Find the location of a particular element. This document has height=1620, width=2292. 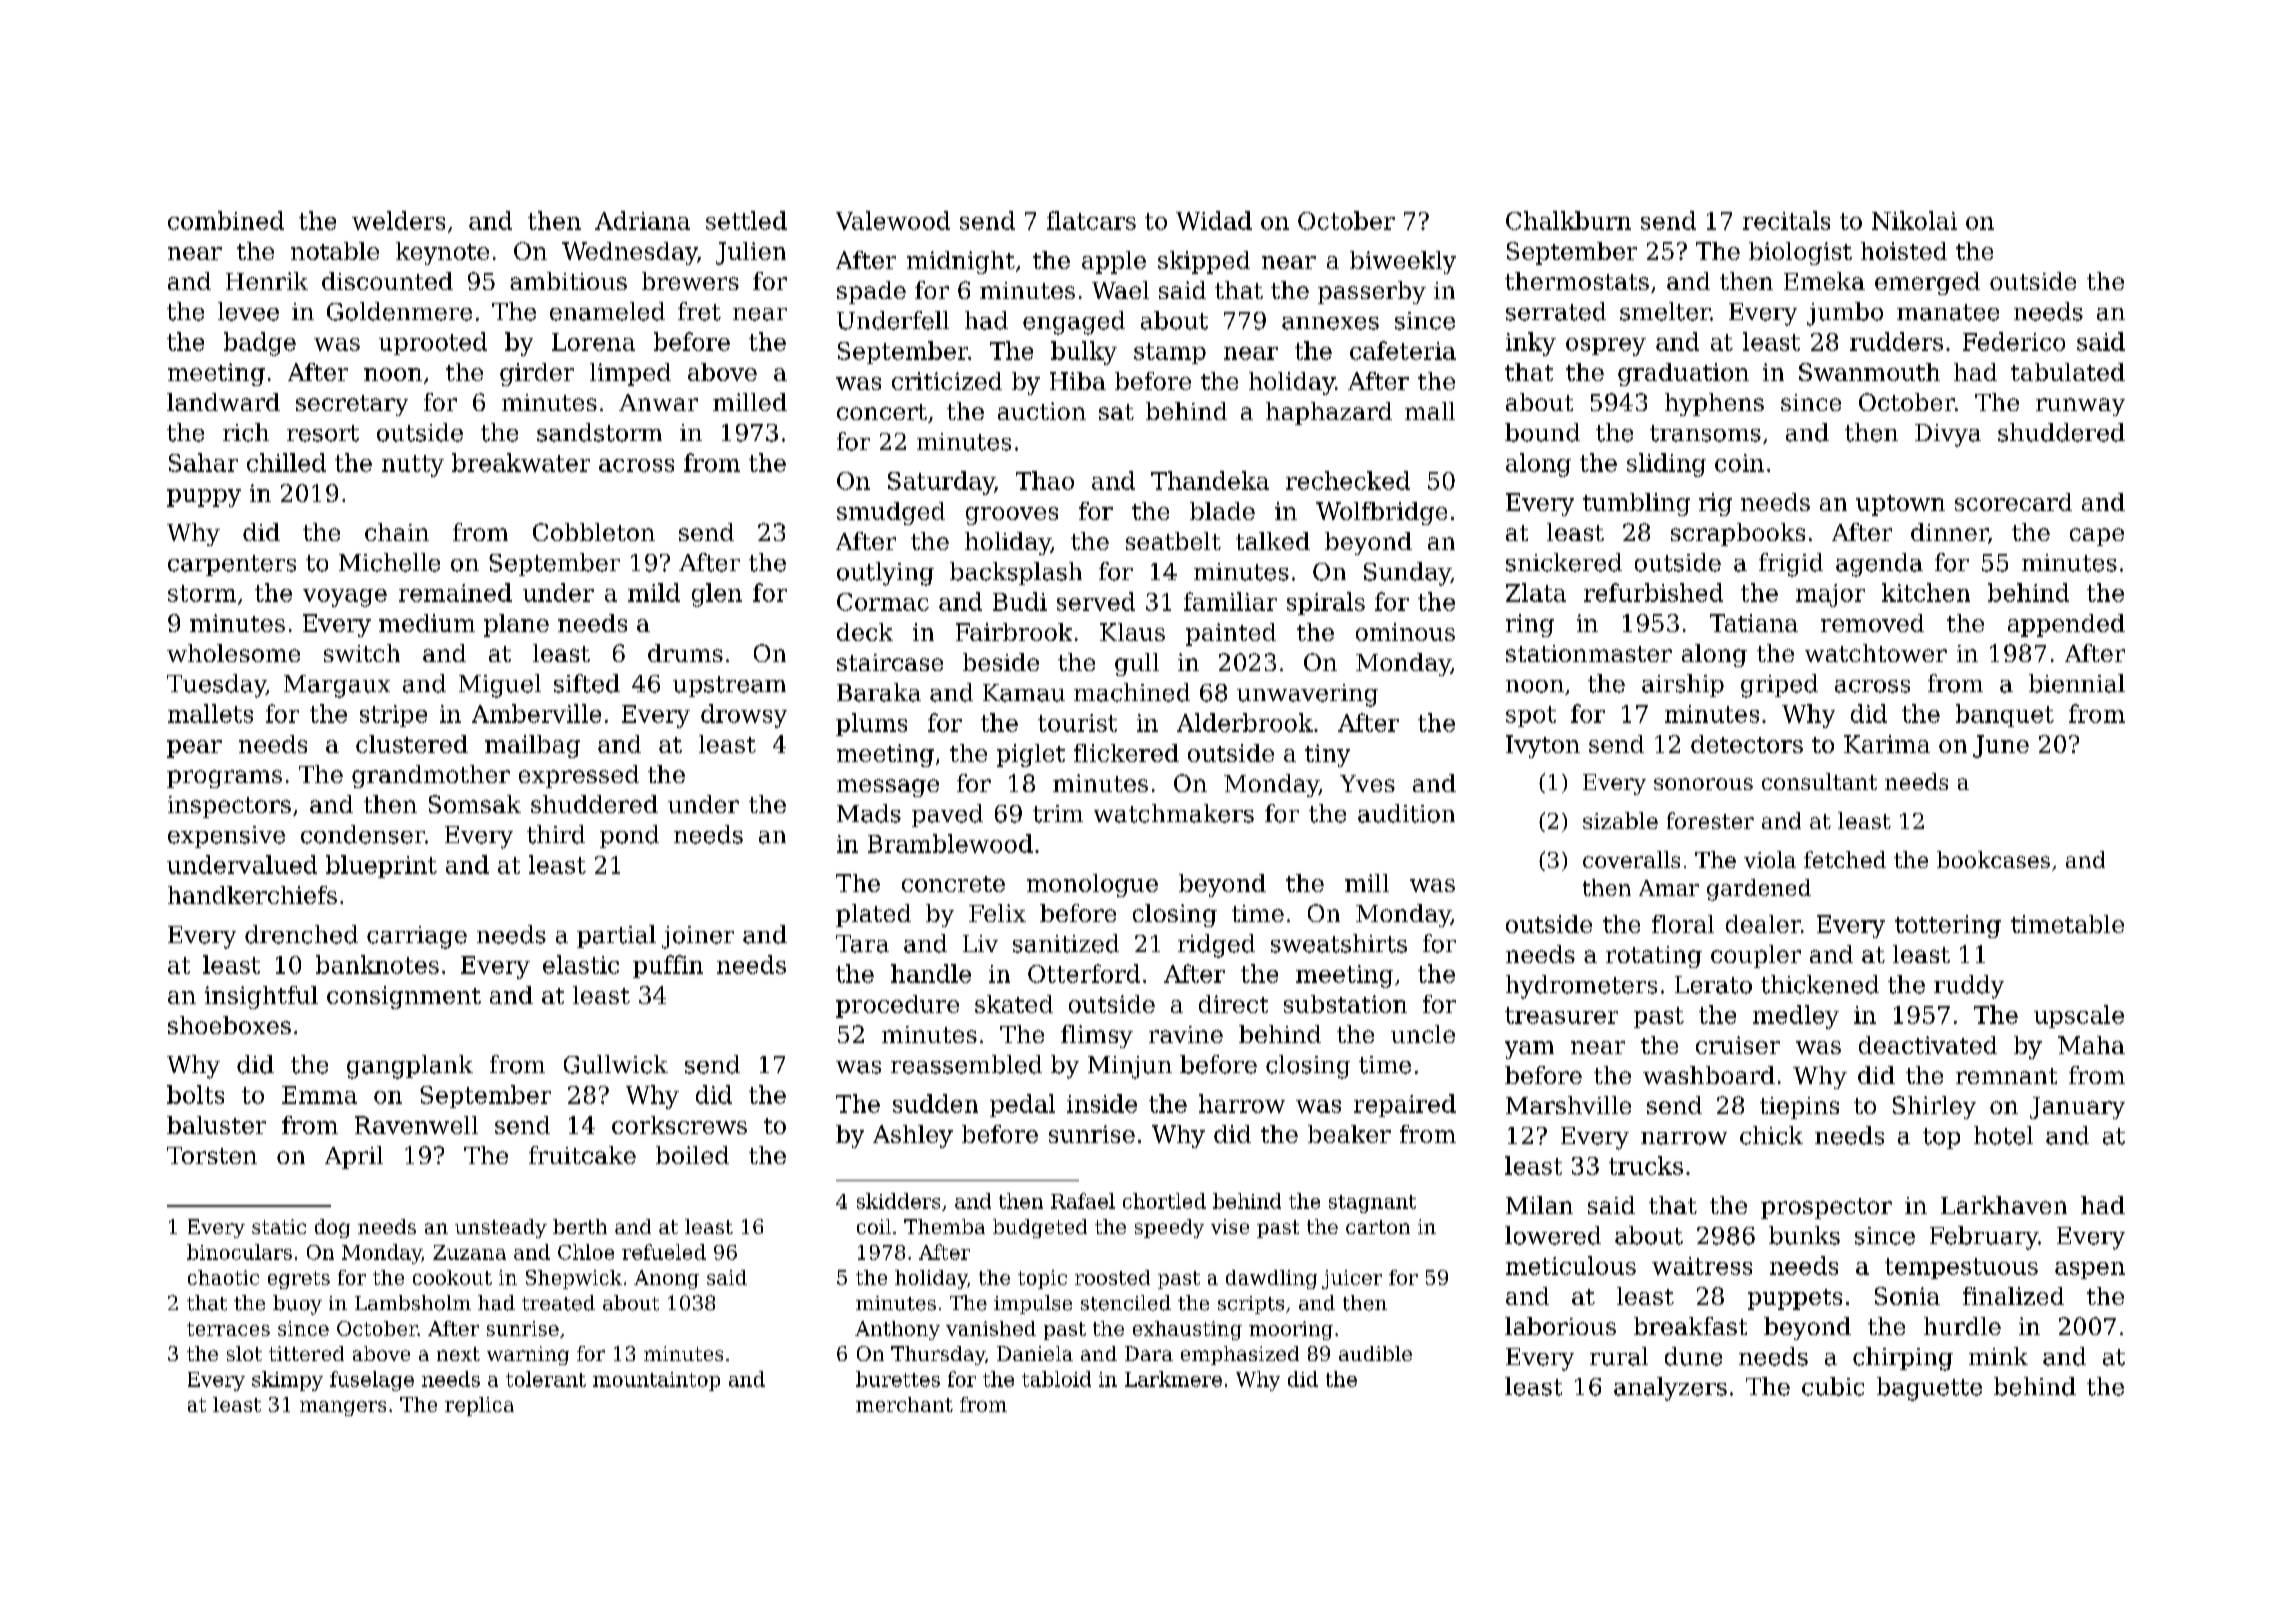

ridged is located at coordinates (1216, 946).
